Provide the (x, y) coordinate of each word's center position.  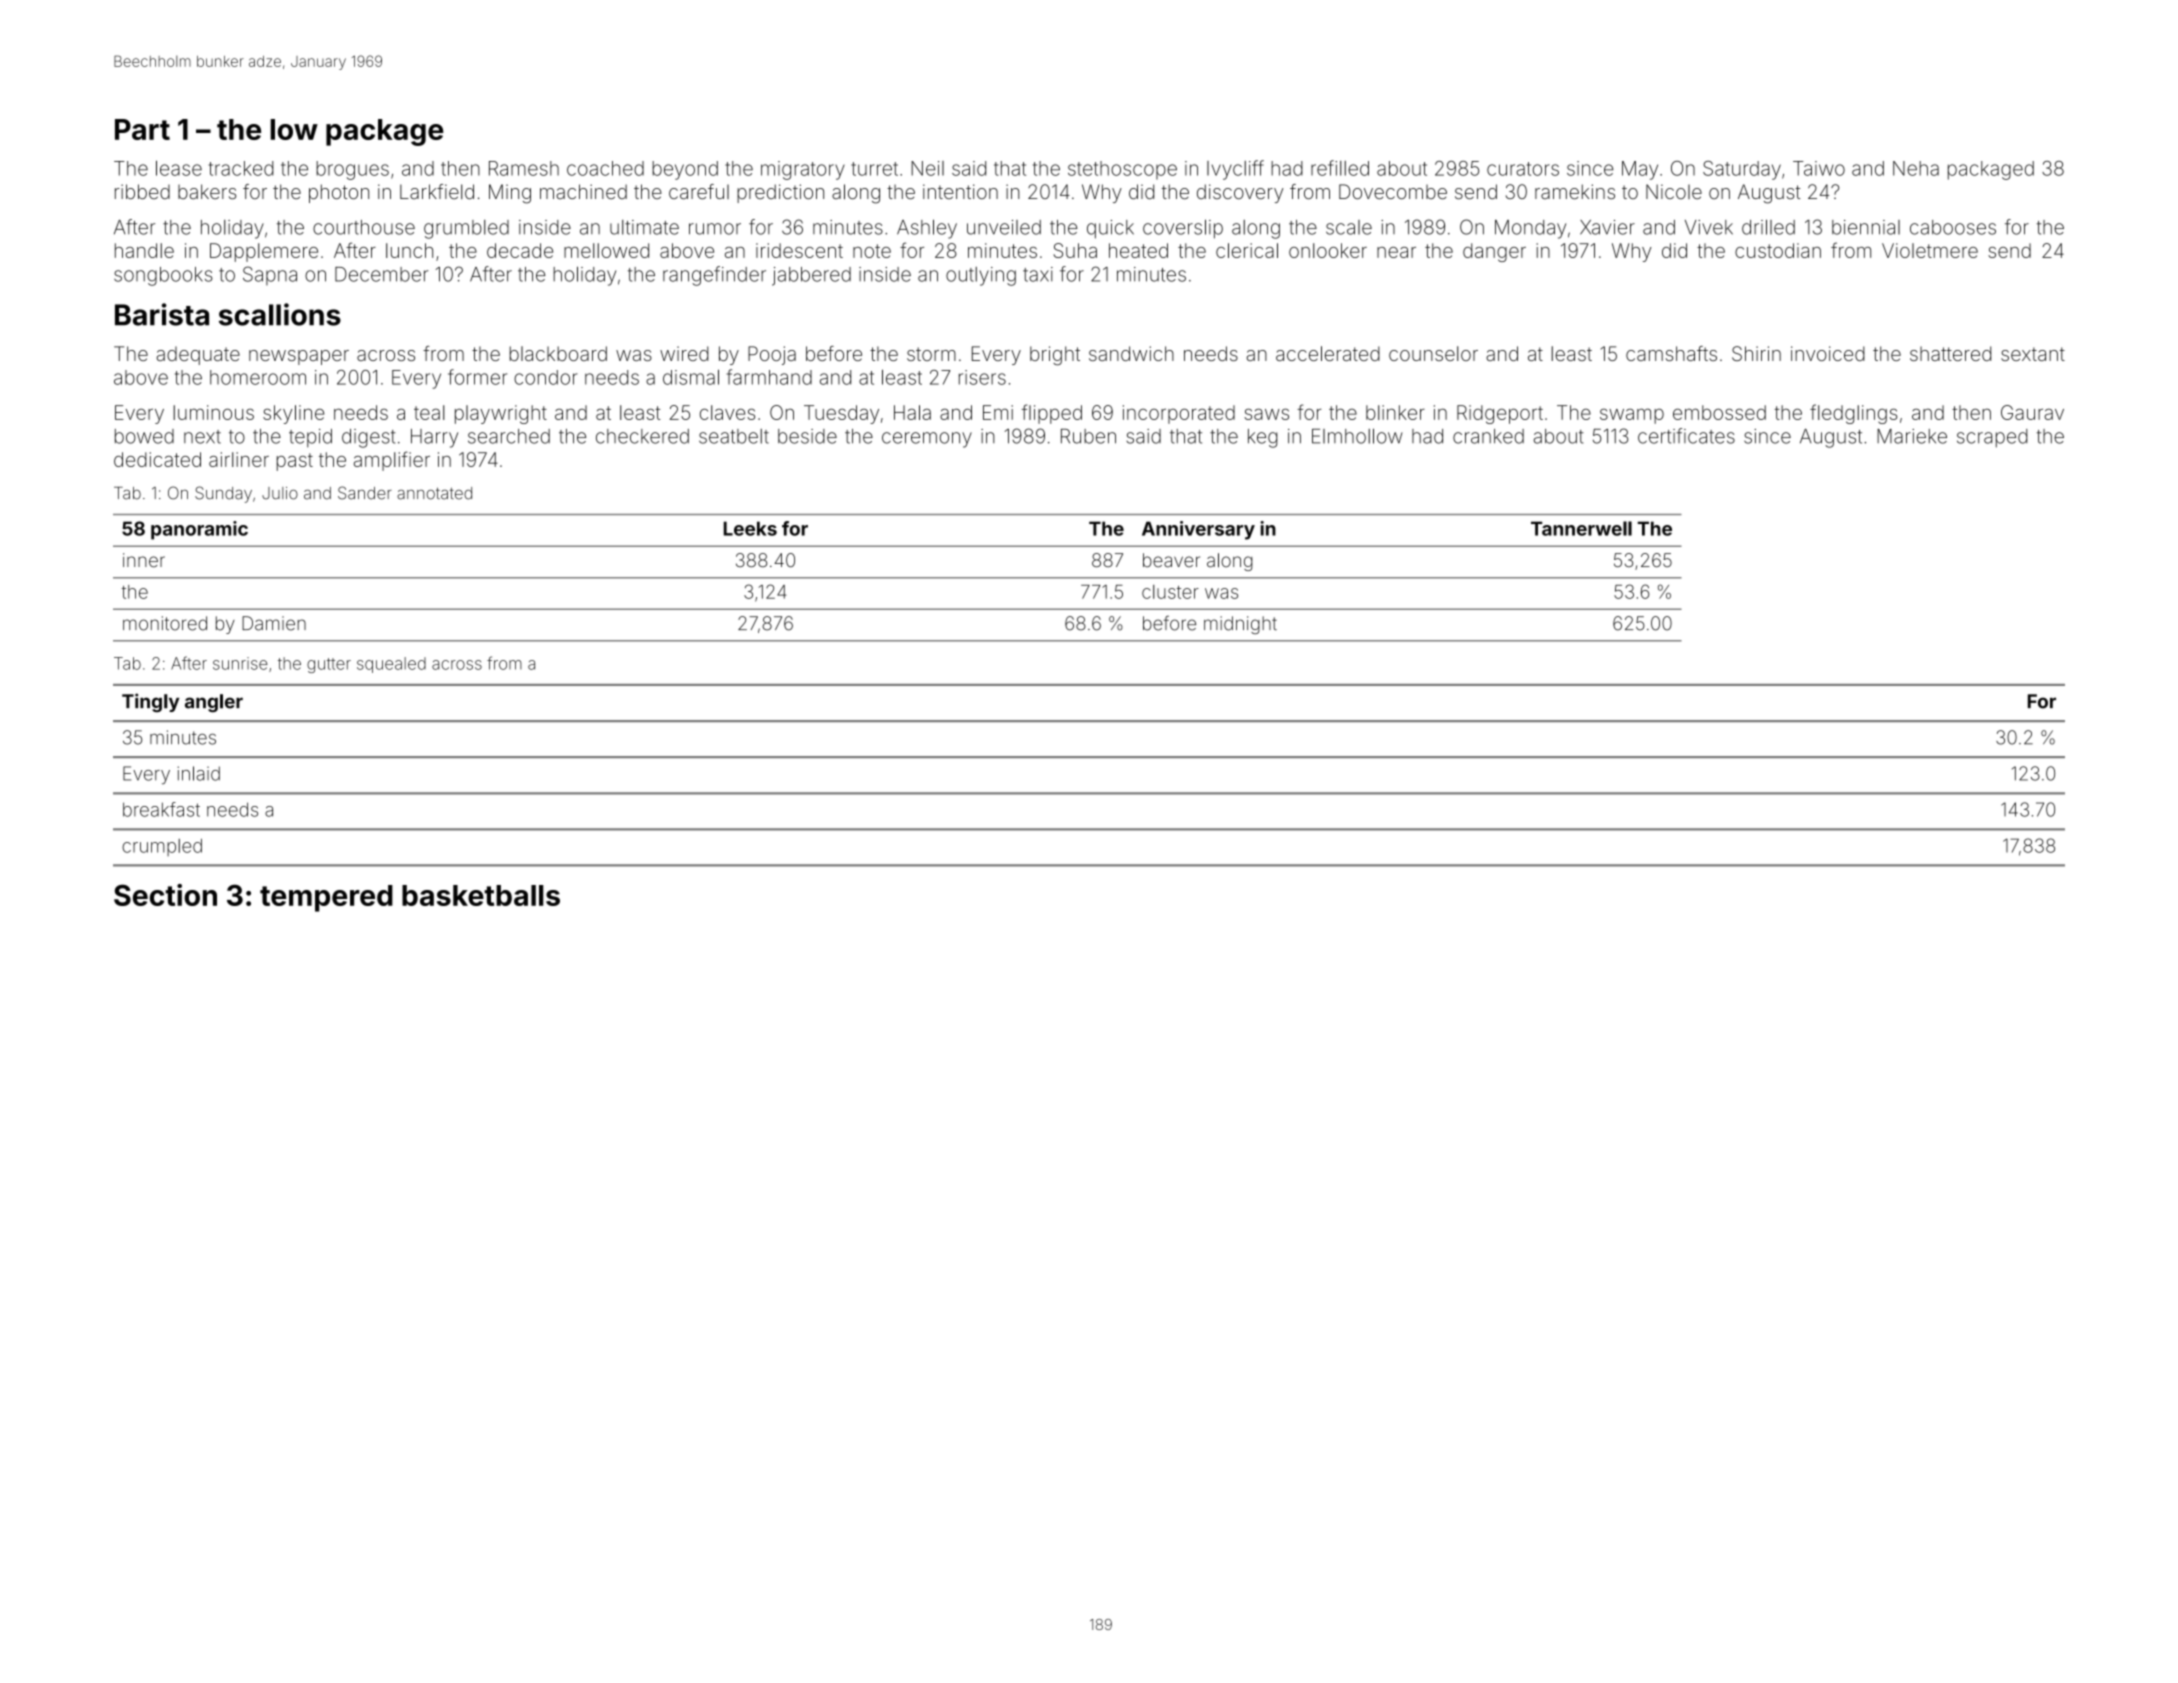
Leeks (750, 528)
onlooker (1328, 250)
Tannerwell (1581, 528)
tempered (326, 898)
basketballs (481, 895)
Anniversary (1198, 530)
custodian (1778, 250)
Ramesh (524, 168)
